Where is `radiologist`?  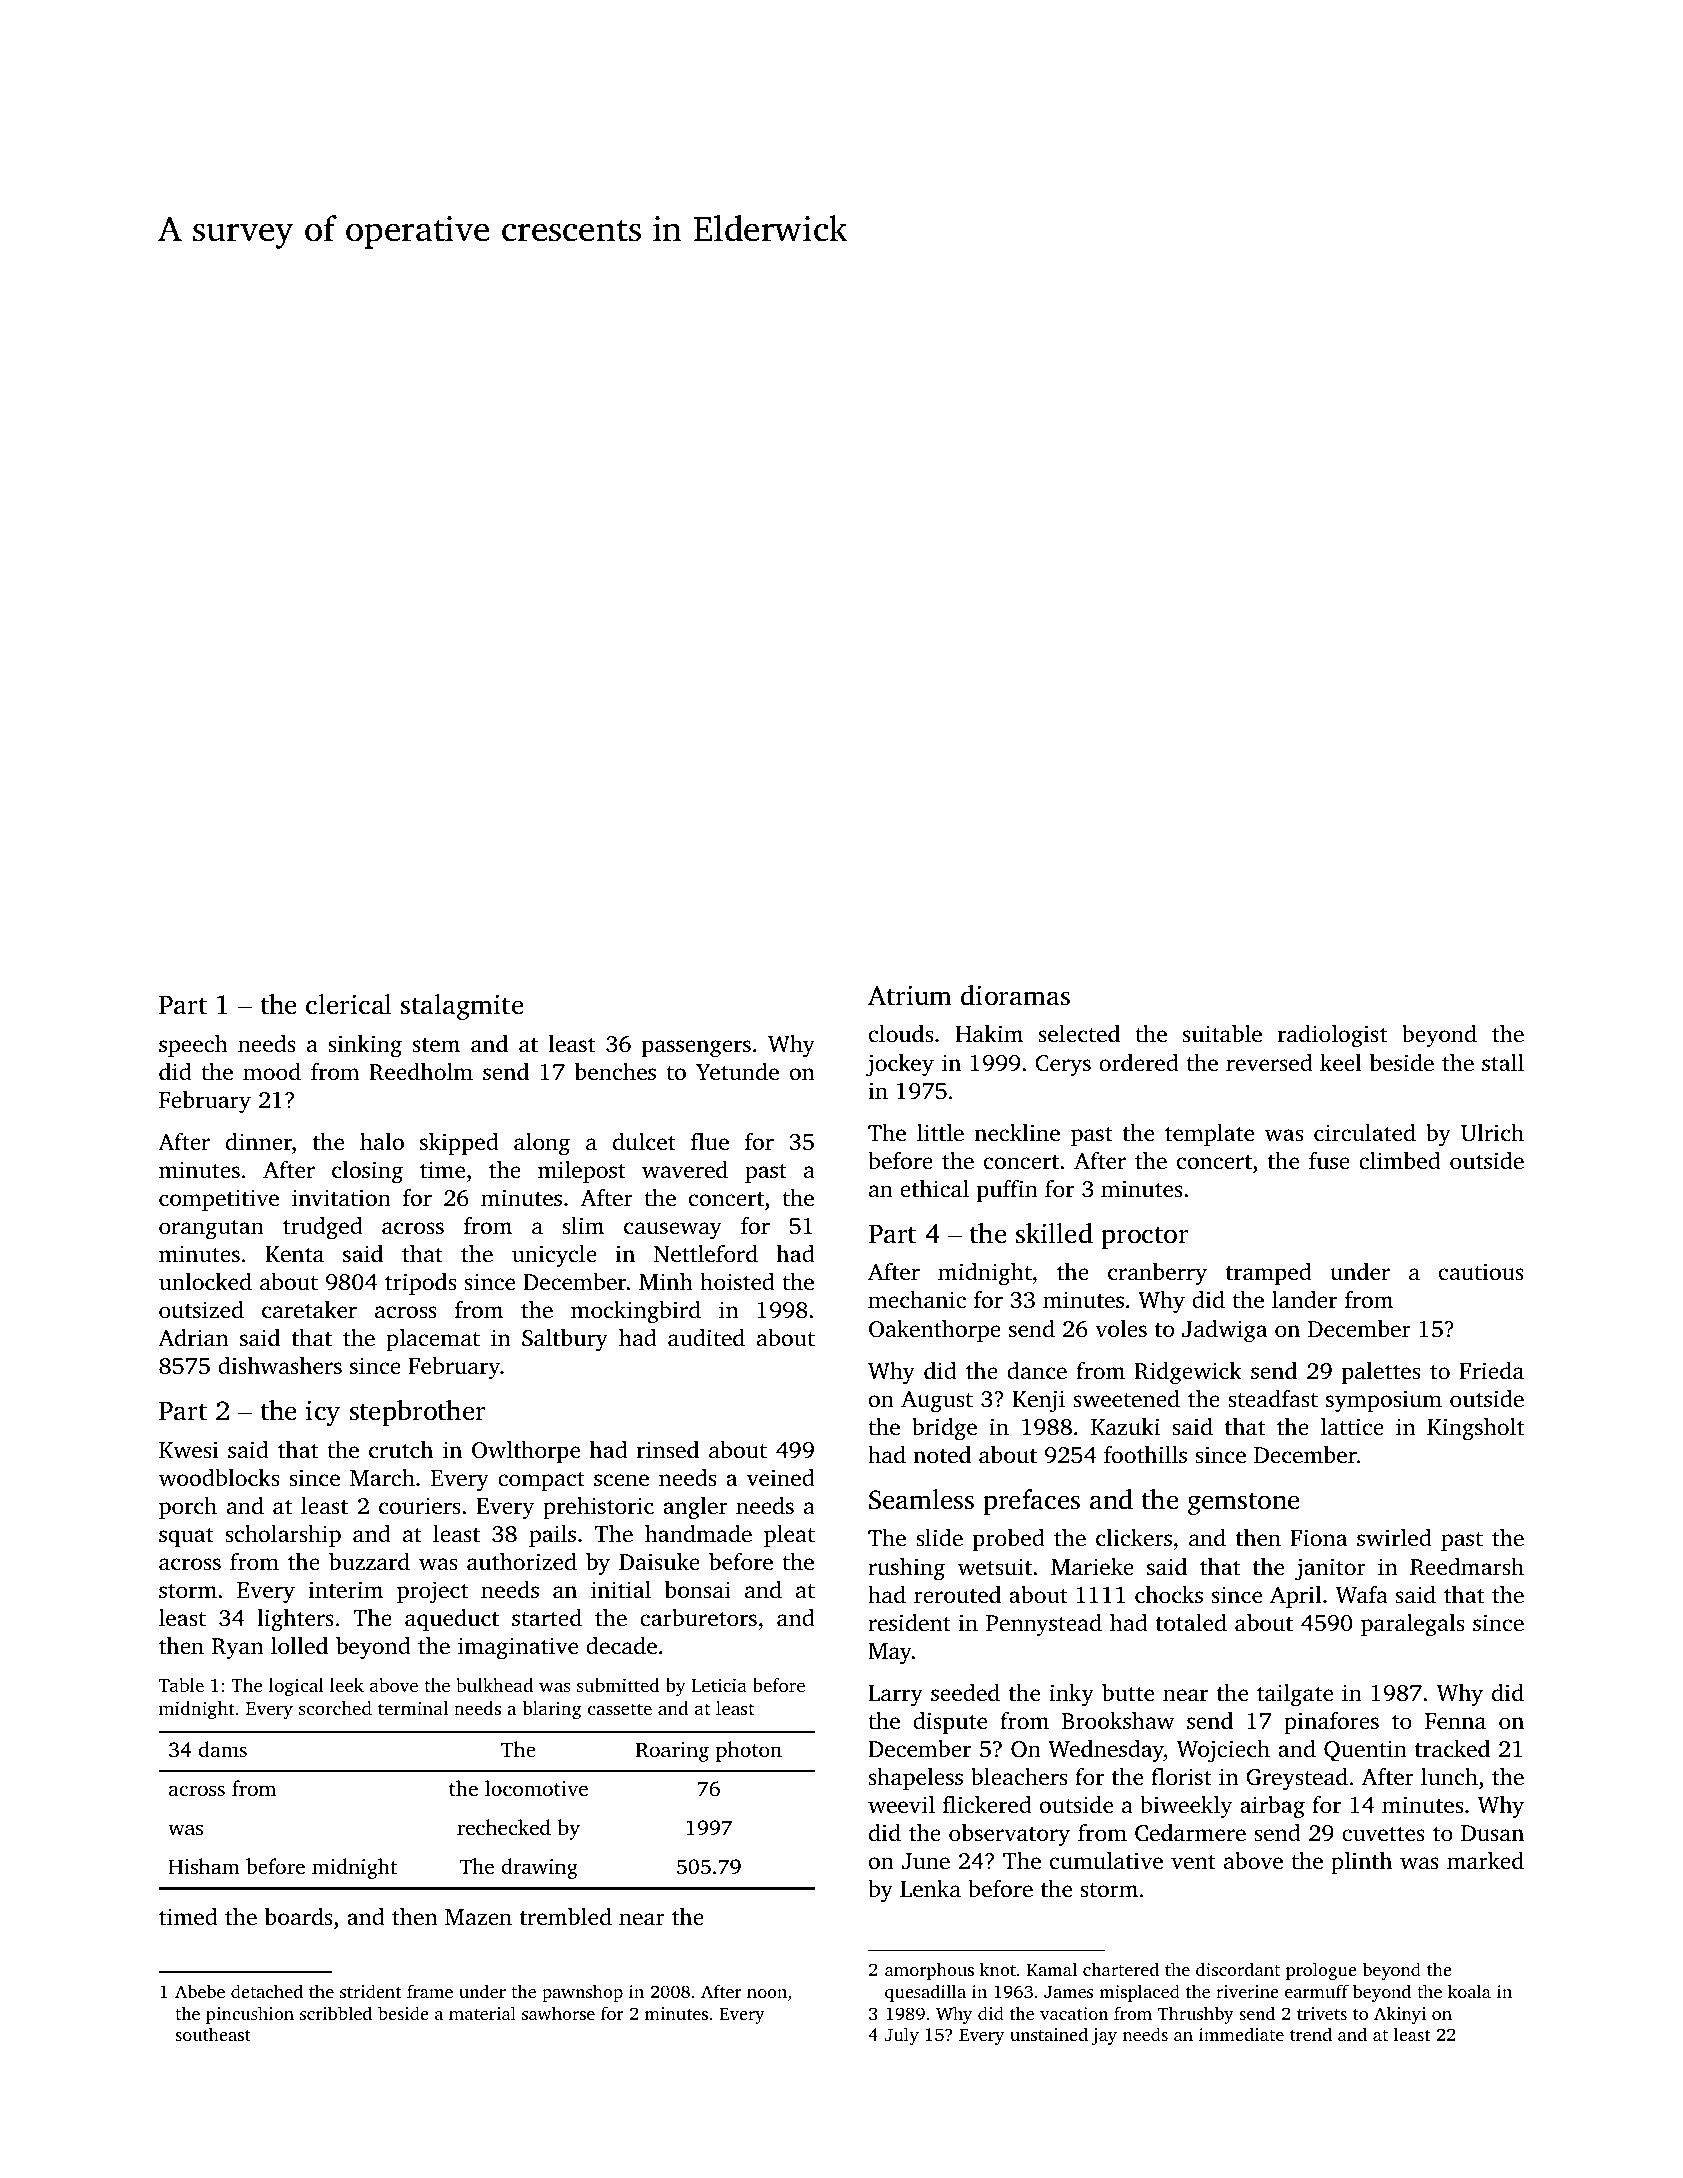 radiologist is located at coordinates (1332, 1036).
